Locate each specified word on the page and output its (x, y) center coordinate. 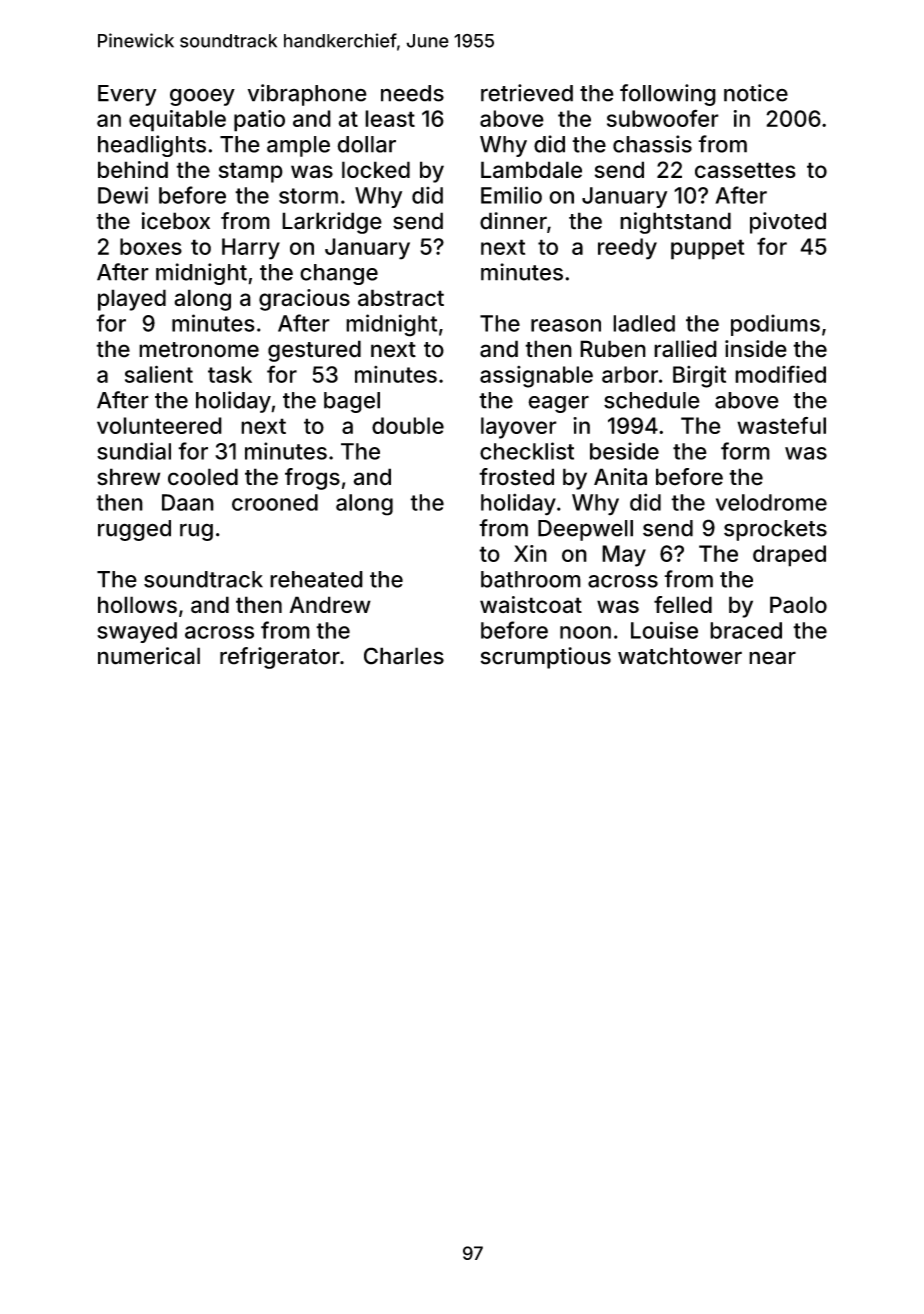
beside (624, 451)
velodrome (771, 502)
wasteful (781, 425)
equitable (177, 121)
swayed (137, 632)
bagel (352, 402)
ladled (644, 323)
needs (412, 93)
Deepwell (585, 530)
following (668, 95)
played (132, 300)
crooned (275, 502)
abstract (401, 298)
